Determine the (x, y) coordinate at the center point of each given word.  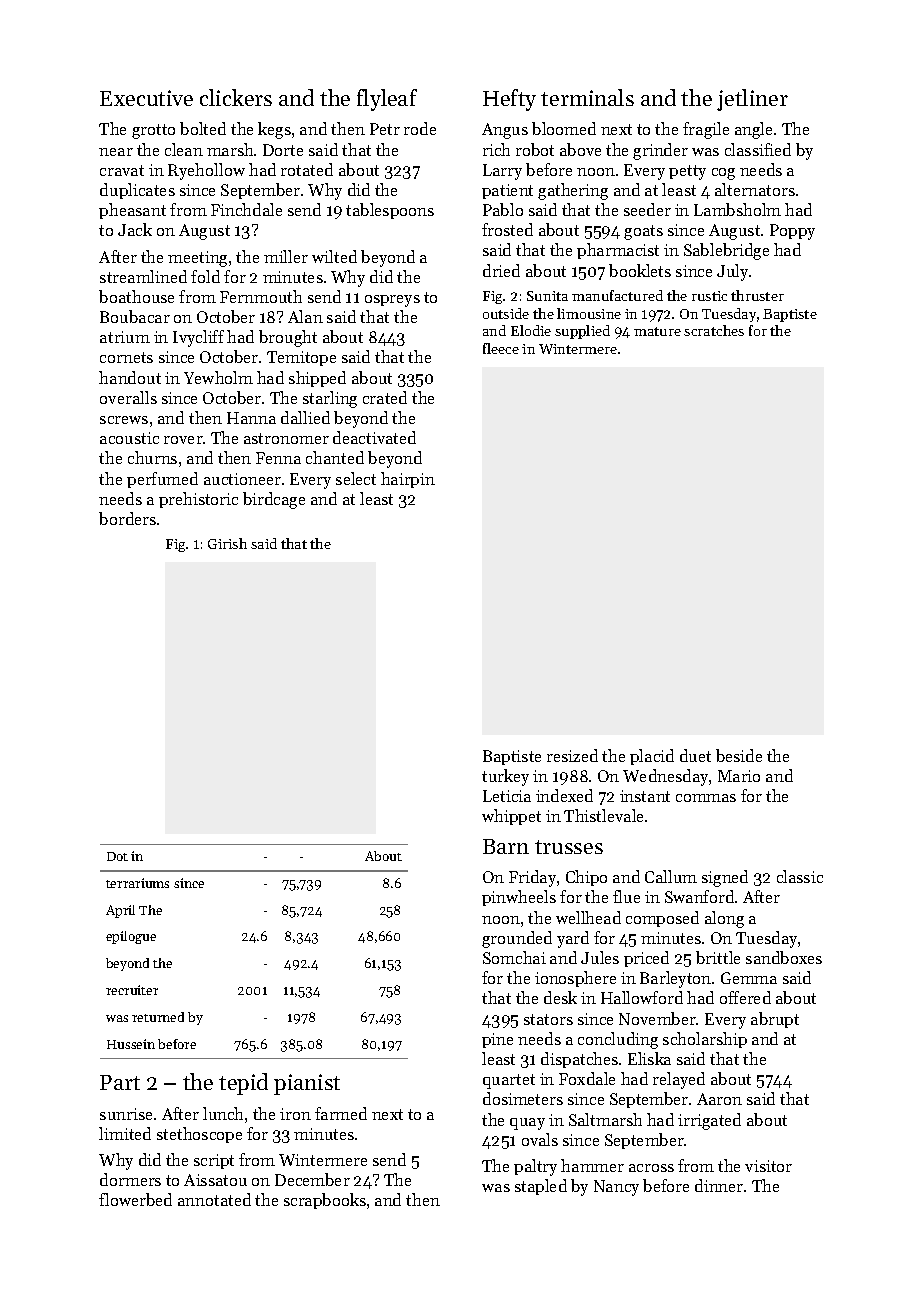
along (724, 919)
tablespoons (390, 211)
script (214, 1161)
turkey (505, 777)
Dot (117, 856)
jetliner (752, 100)
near (116, 152)
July (732, 272)
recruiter (132, 990)
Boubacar (135, 316)
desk (560, 997)
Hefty (509, 100)
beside (739, 755)
